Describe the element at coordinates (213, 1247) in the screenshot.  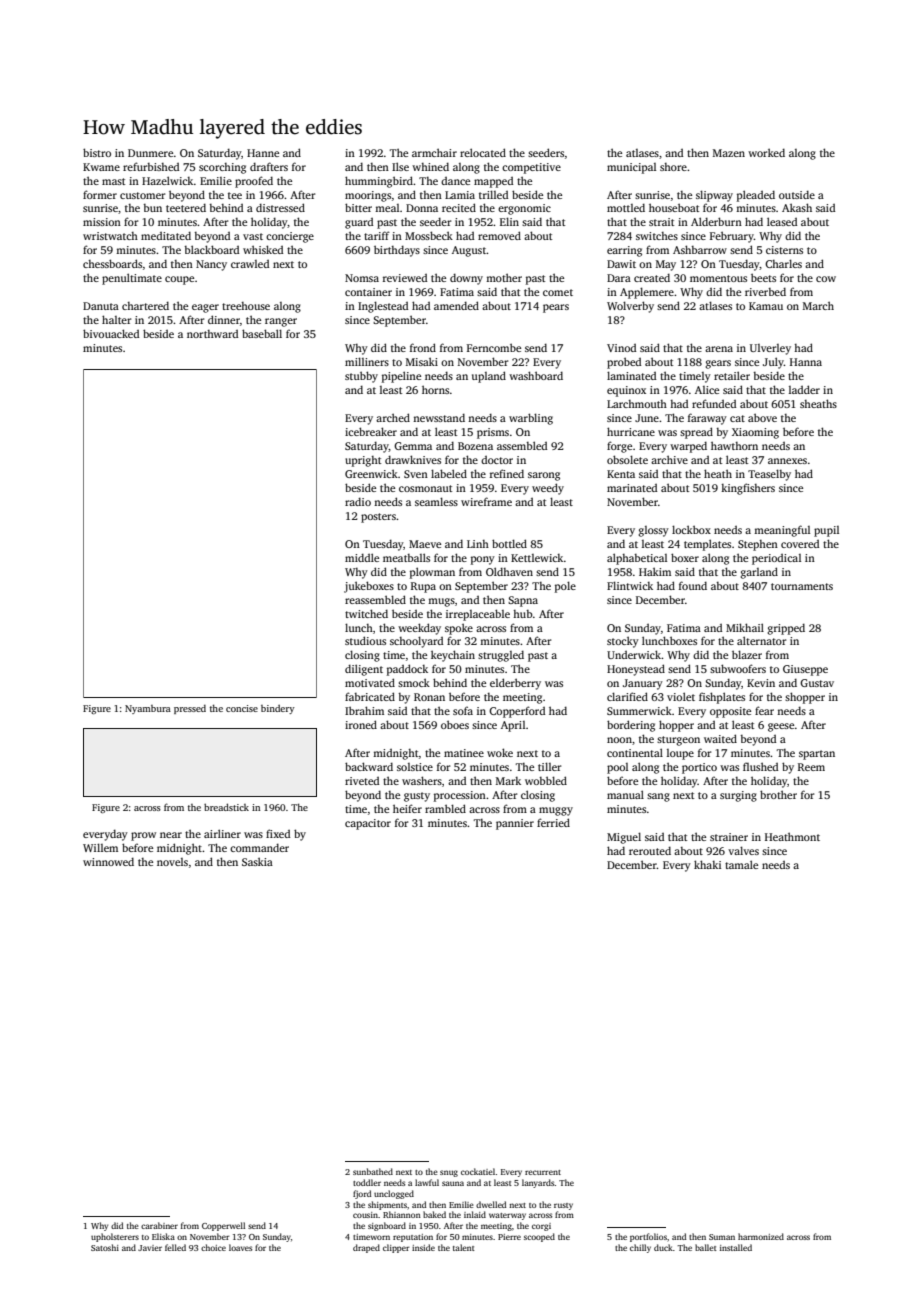
I see `choice` at that location.
